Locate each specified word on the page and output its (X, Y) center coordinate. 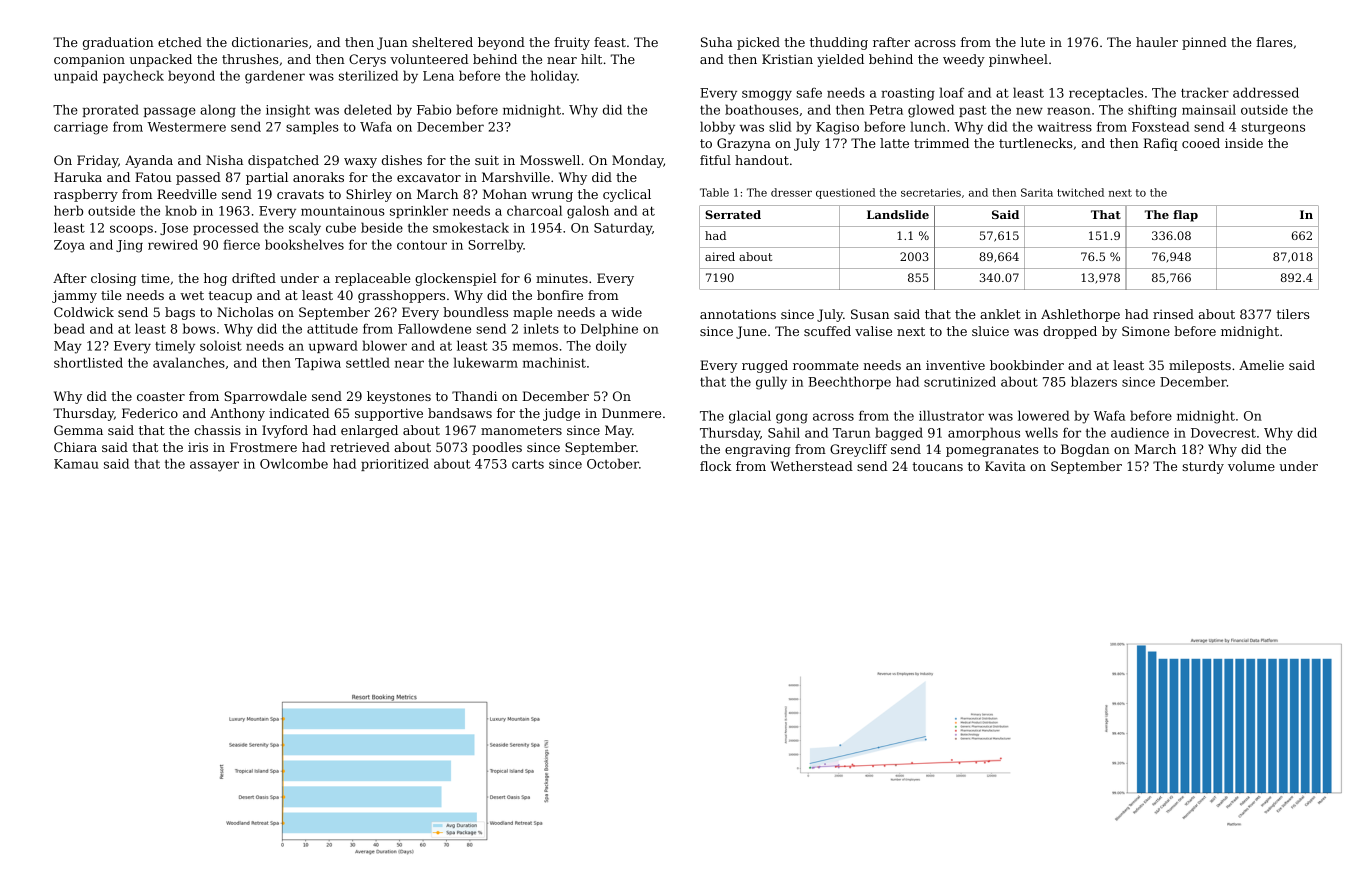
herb (68, 210)
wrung (552, 197)
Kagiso (837, 128)
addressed (1266, 92)
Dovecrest (1223, 433)
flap (1185, 216)
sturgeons (1273, 129)
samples (312, 127)
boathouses (762, 109)
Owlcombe (294, 463)
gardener (275, 77)
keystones (399, 397)
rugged (765, 366)
